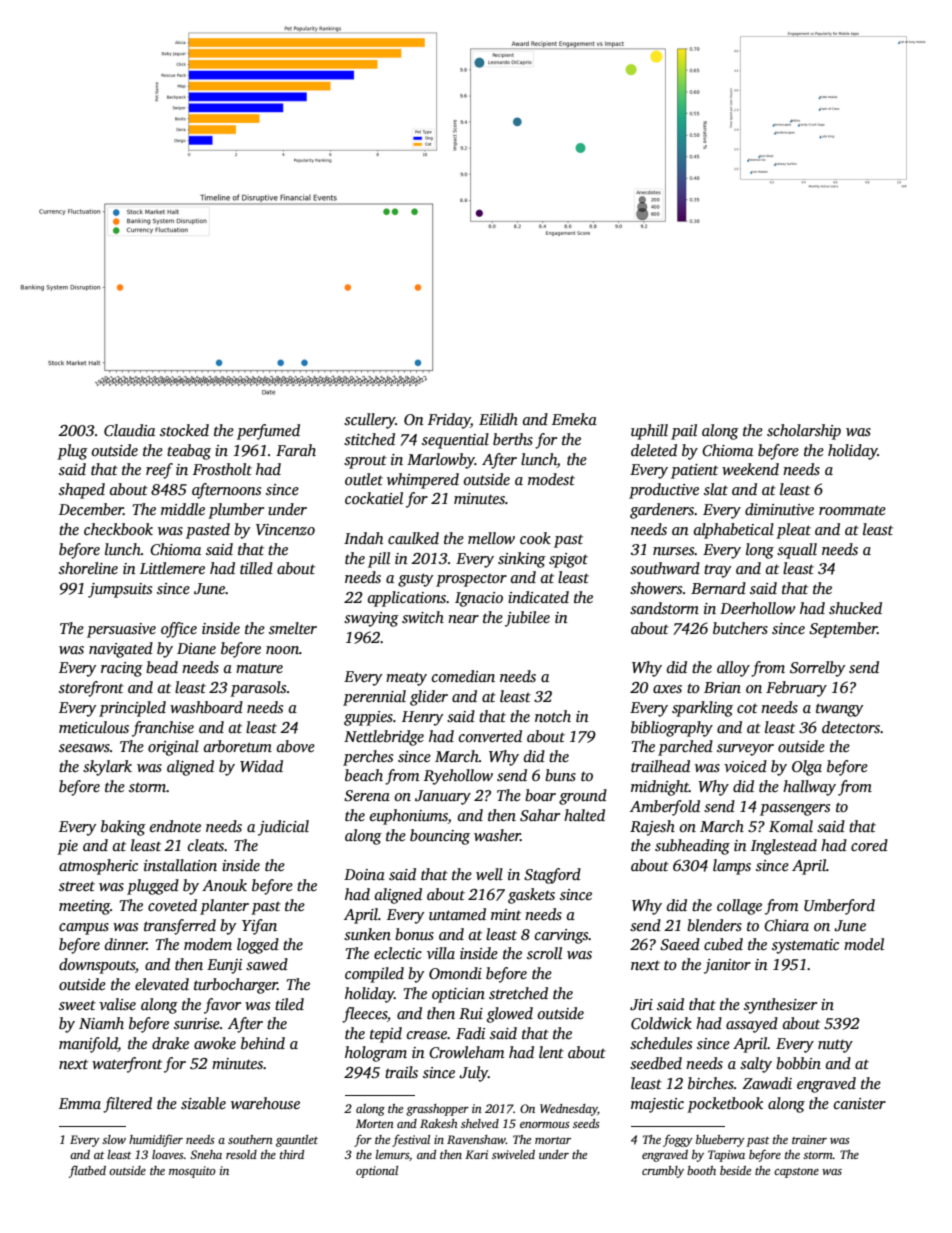 Image resolution: width=952 pixels, height=1233 pixels. Describe the element at coordinates (82, 491) in the page. I see `shaped` at that location.
